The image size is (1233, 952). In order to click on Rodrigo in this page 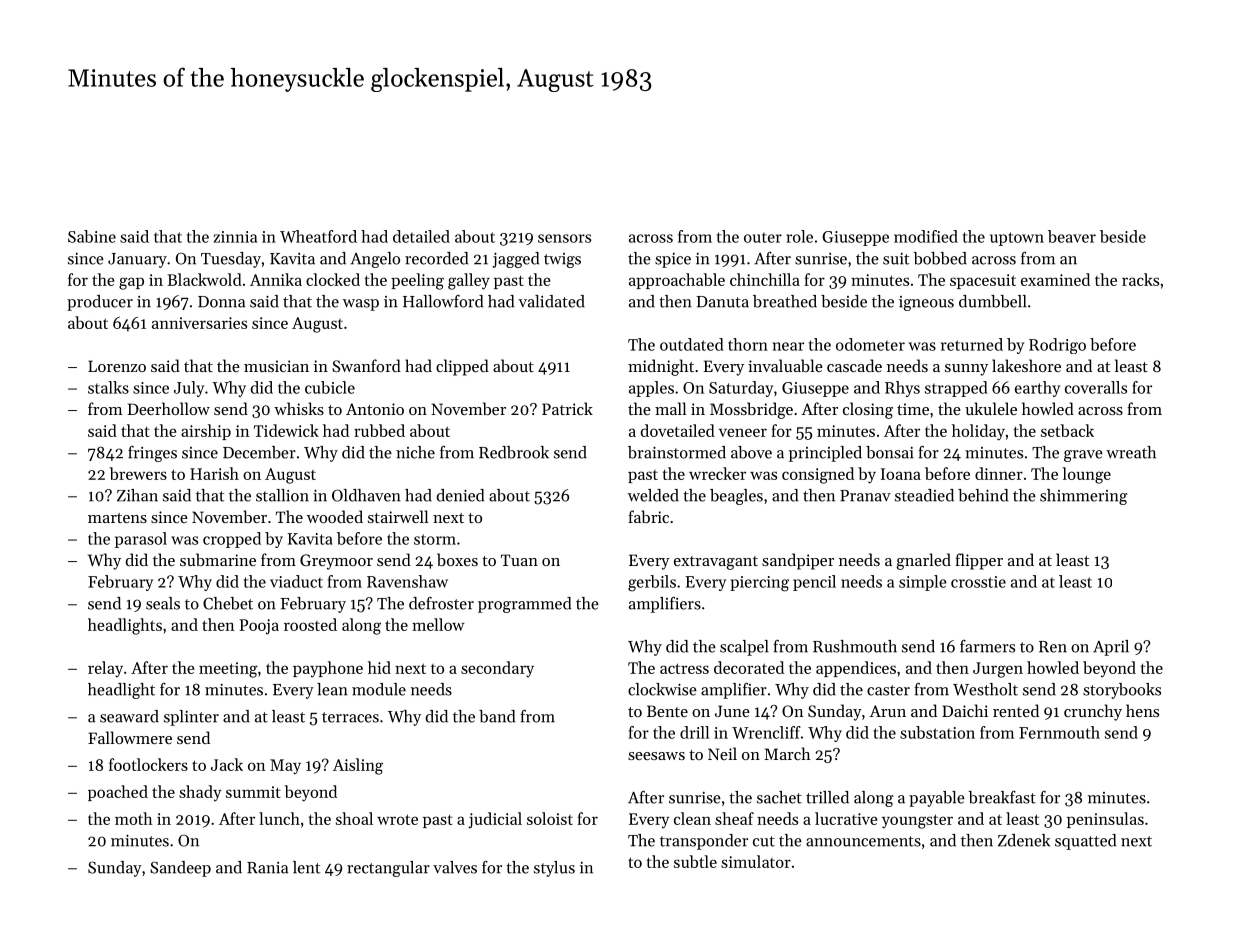, I will do `click(1057, 346)`.
